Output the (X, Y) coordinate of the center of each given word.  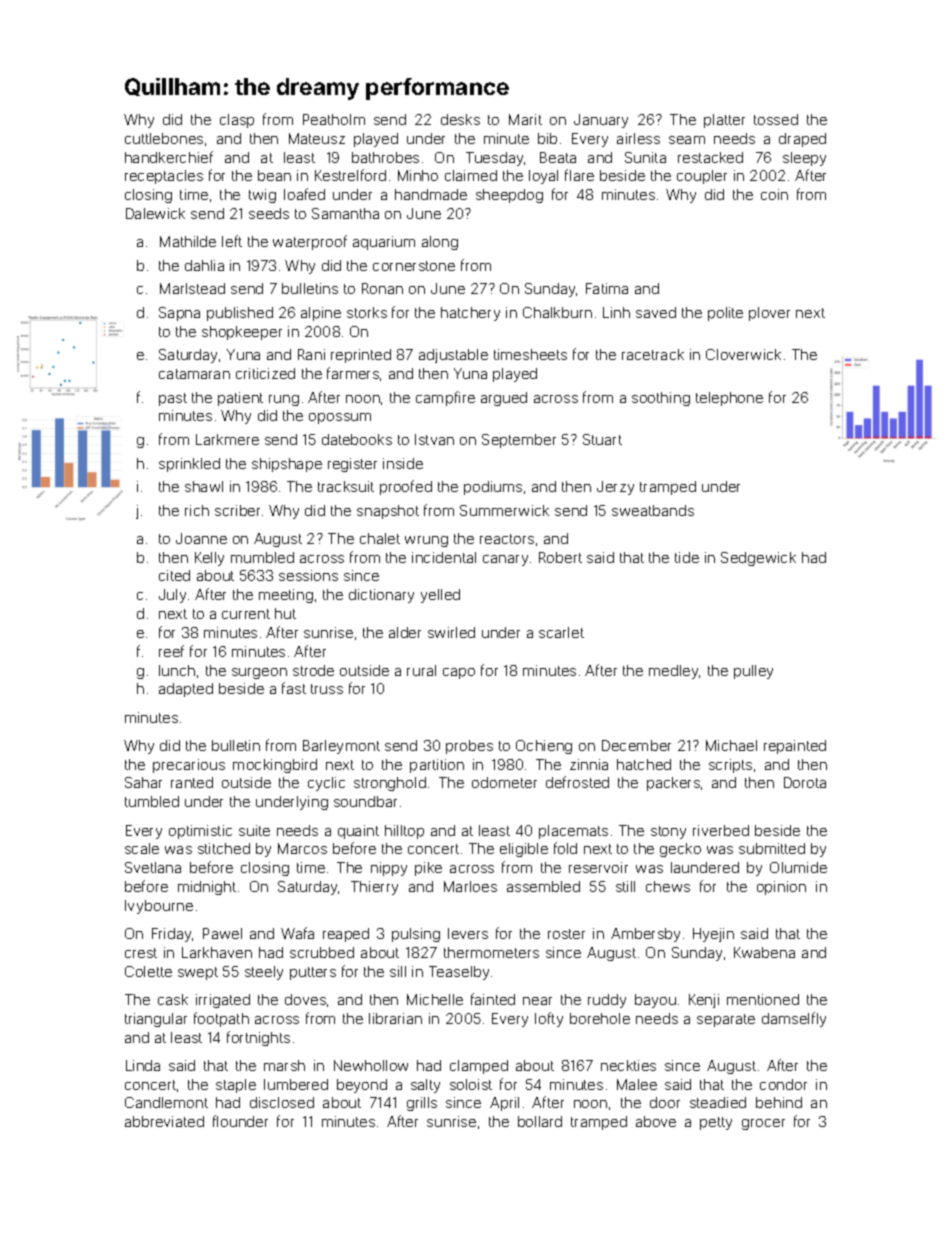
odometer (504, 782)
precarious (189, 766)
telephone (729, 399)
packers (673, 784)
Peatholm (334, 119)
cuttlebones (164, 138)
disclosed (282, 1102)
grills (422, 1104)
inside (403, 463)
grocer (763, 1124)
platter (724, 121)
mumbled (262, 557)
